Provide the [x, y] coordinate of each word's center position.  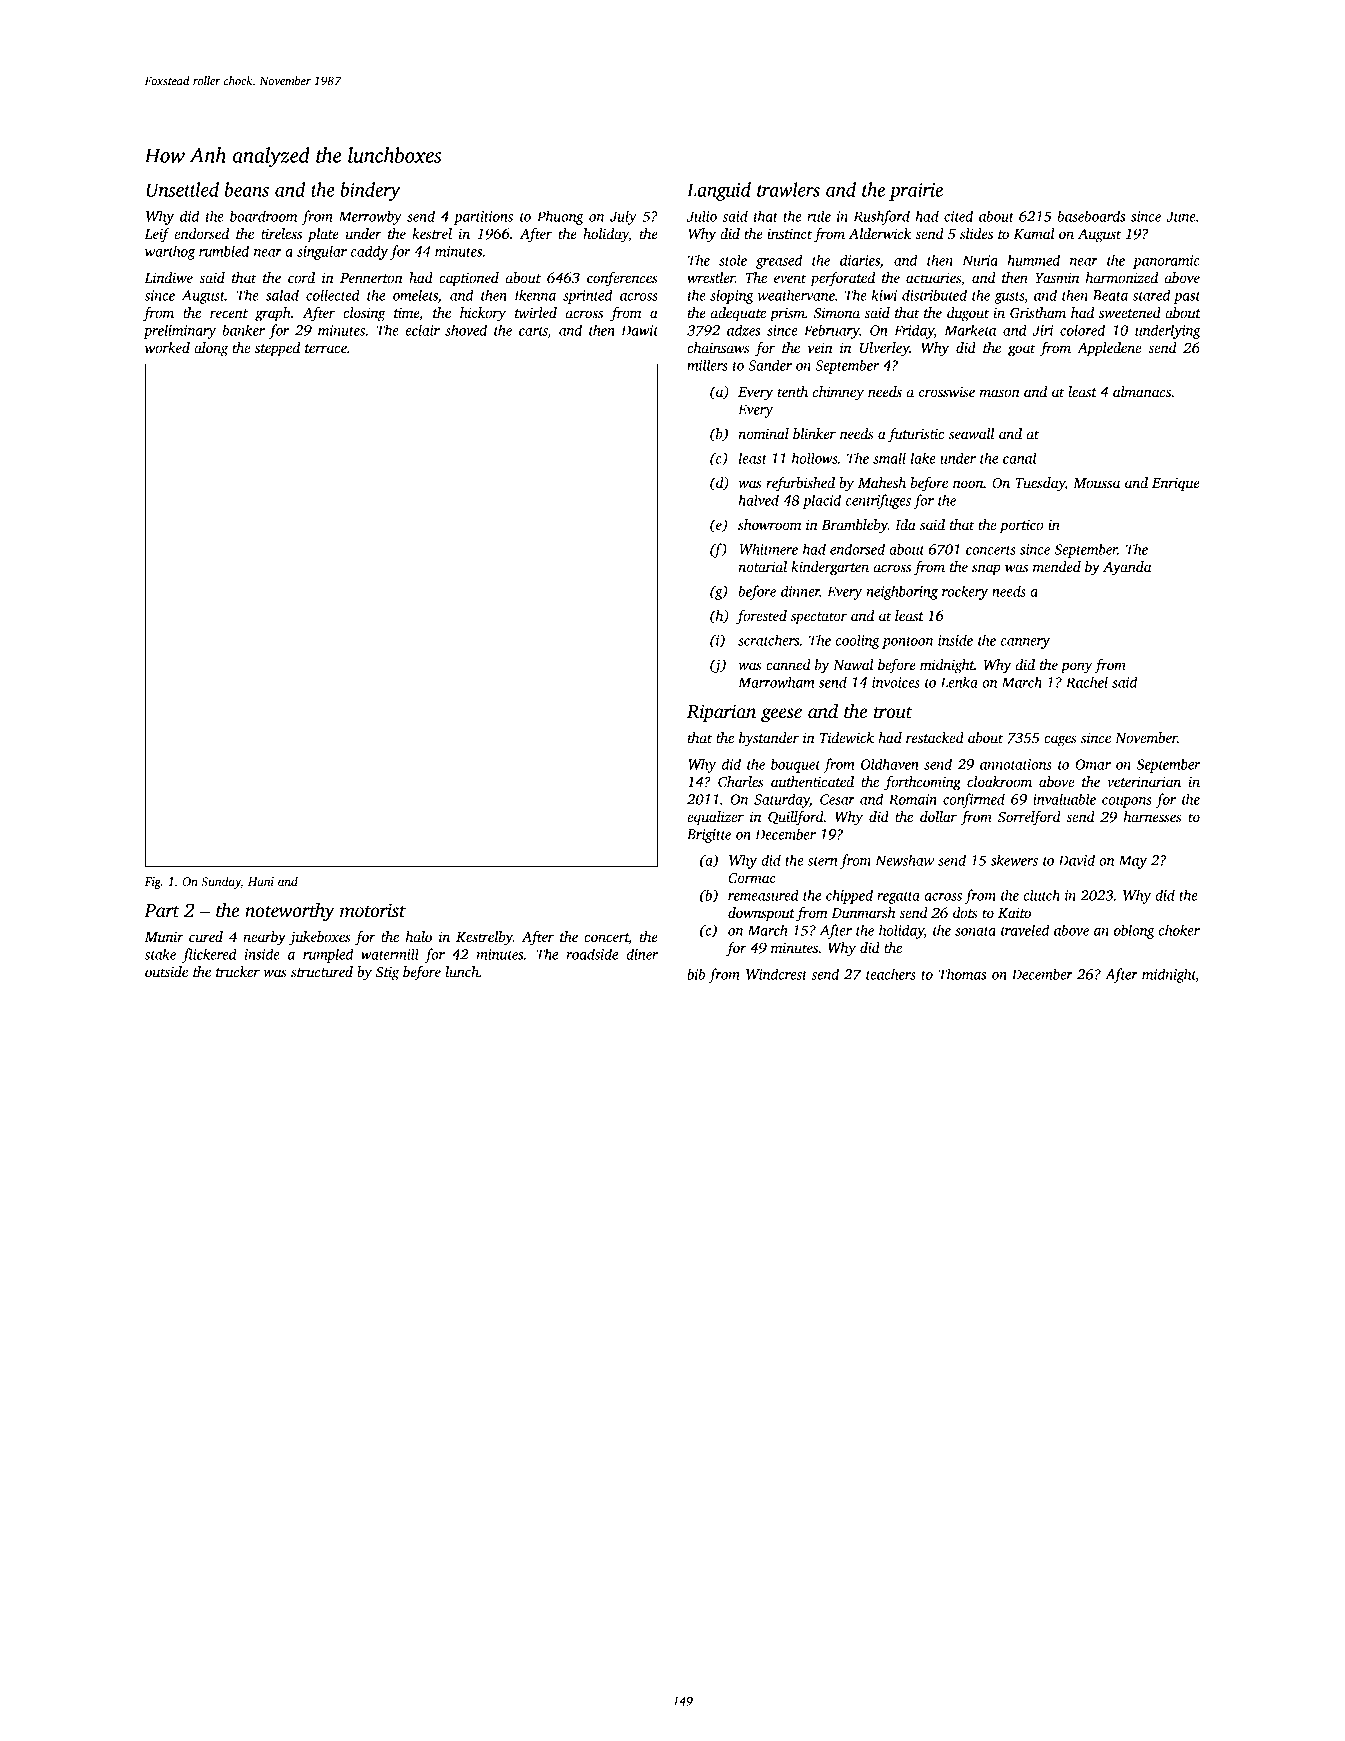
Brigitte [709, 836]
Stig [387, 973]
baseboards [1091, 216]
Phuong [560, 217]
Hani [261, 881]
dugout [968, 314]
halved [759, 500]
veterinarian [1144, 781]
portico [1021, 526]
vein [820, 347]
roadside [592, 954]
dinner [800, 591]
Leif [157, 235]
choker [1179, 930]
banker [243, 330]
